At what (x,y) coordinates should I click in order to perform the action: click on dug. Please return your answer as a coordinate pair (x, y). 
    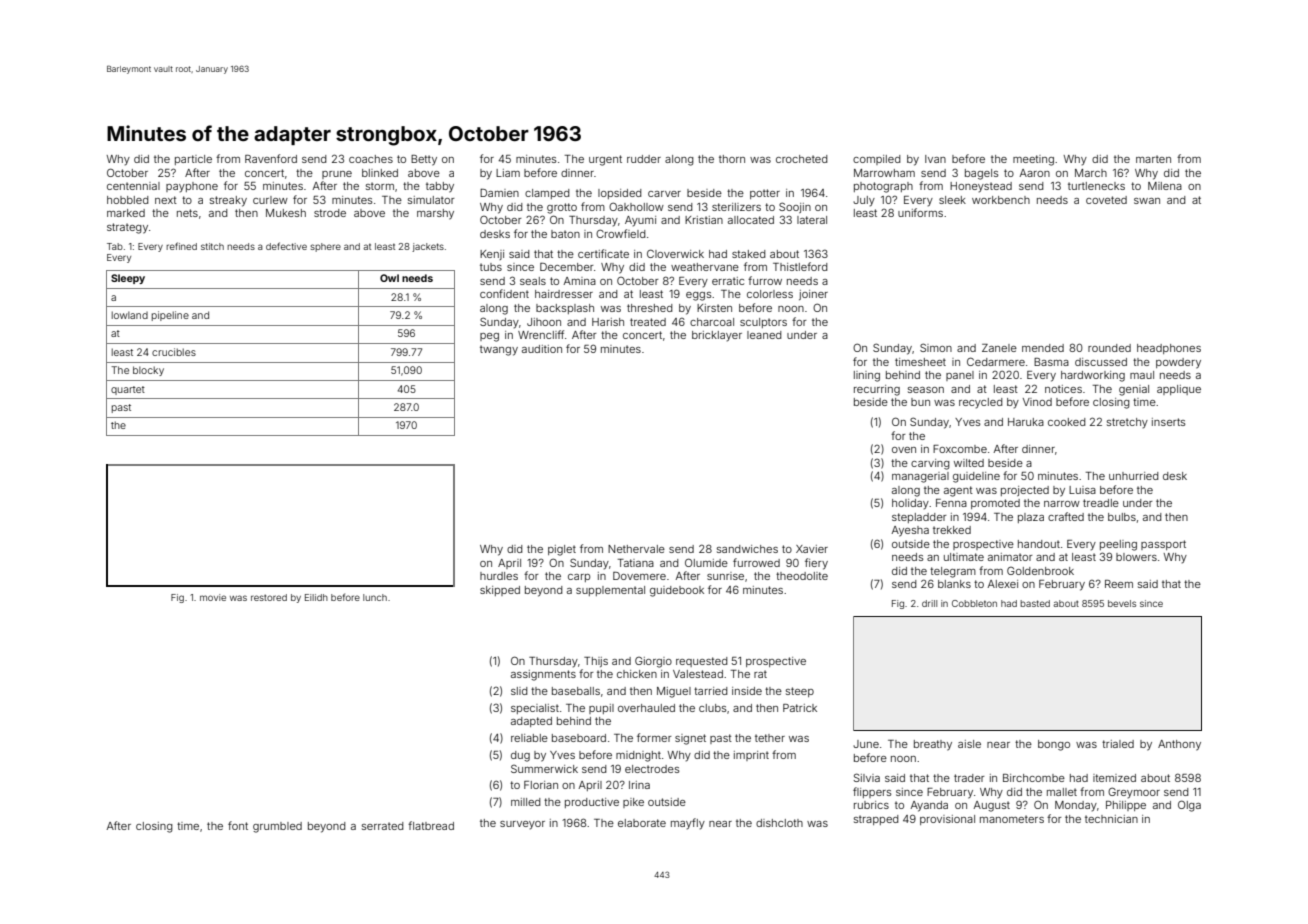
    Looking at the image, I should click on (520, 756).
